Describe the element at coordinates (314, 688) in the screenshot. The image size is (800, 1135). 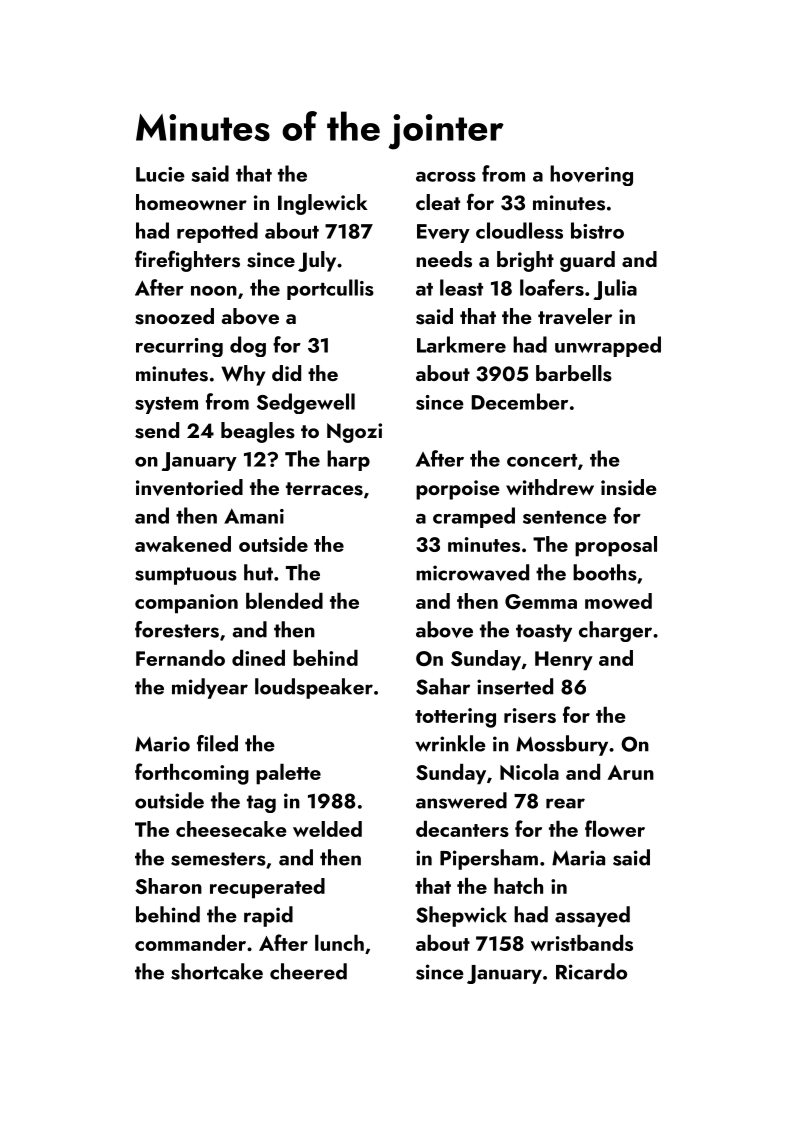
I see `loudspeaker` at that location.
